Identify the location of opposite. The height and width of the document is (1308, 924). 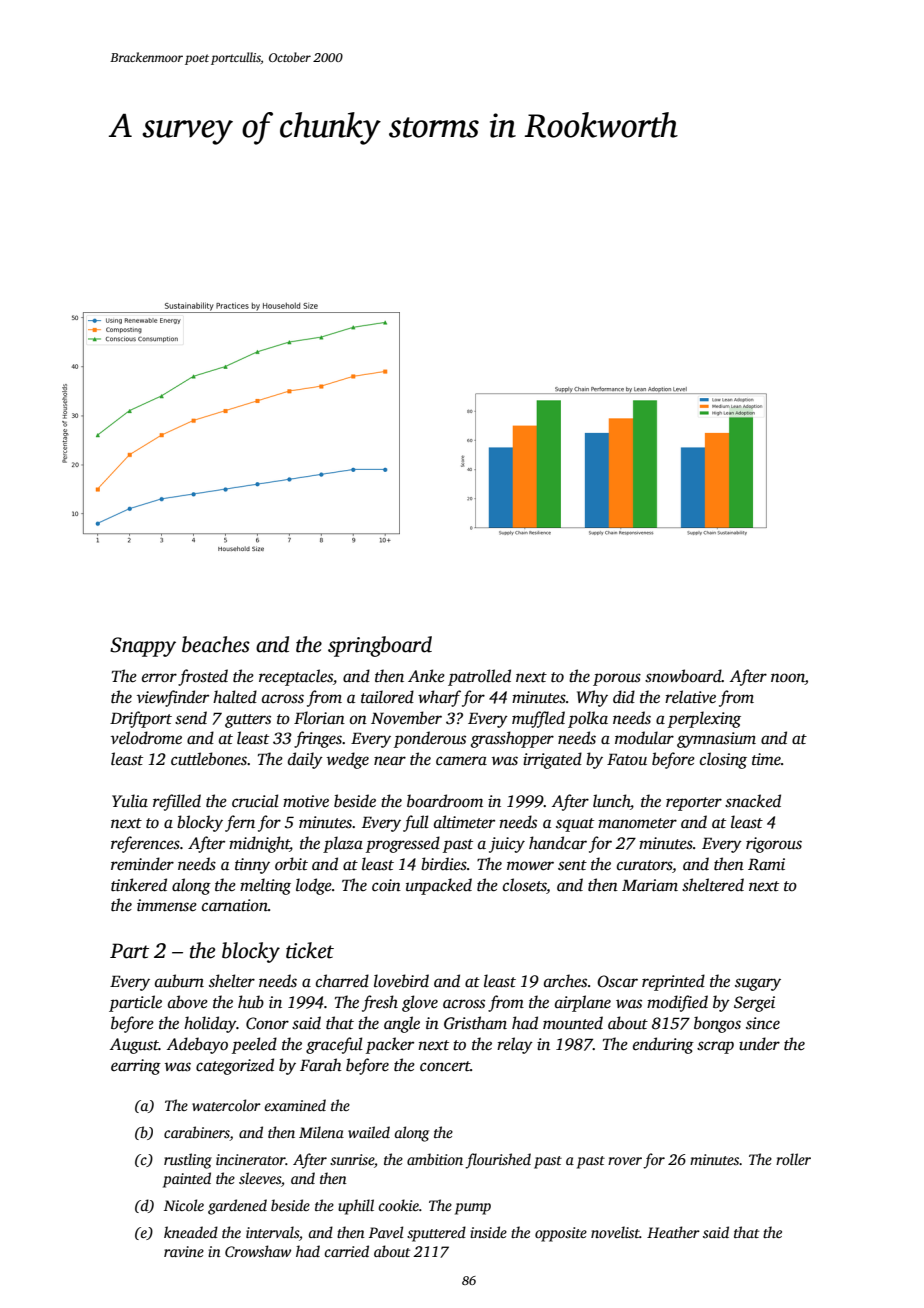
(561, 1234).
